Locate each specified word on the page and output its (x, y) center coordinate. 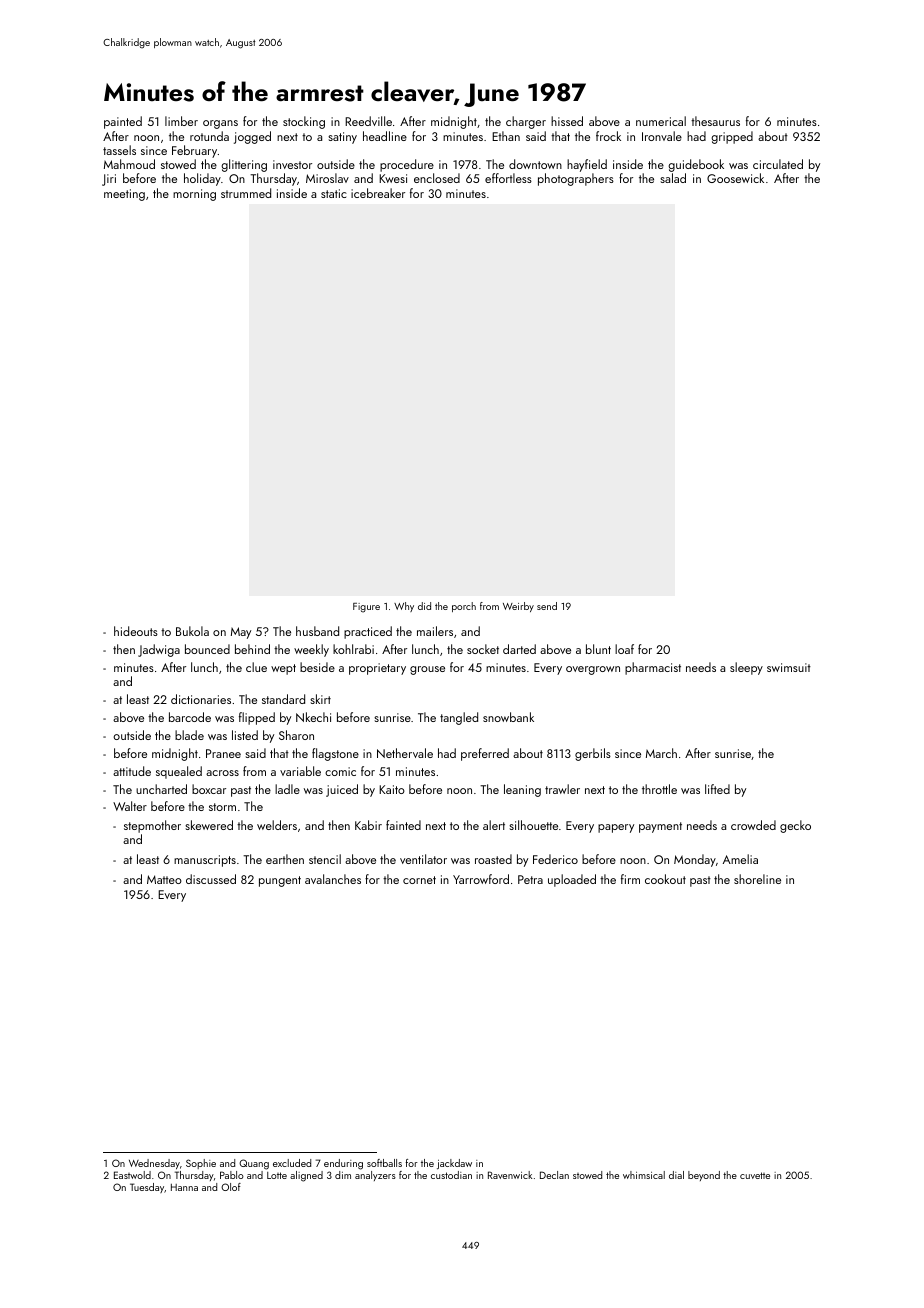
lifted (717, 789)
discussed (211, 879)
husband (317, 631)
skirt (320, 699)
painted (123, 122)
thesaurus (715, 121)
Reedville (368, 121)
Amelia (740, 859)
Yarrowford (481, 879)
